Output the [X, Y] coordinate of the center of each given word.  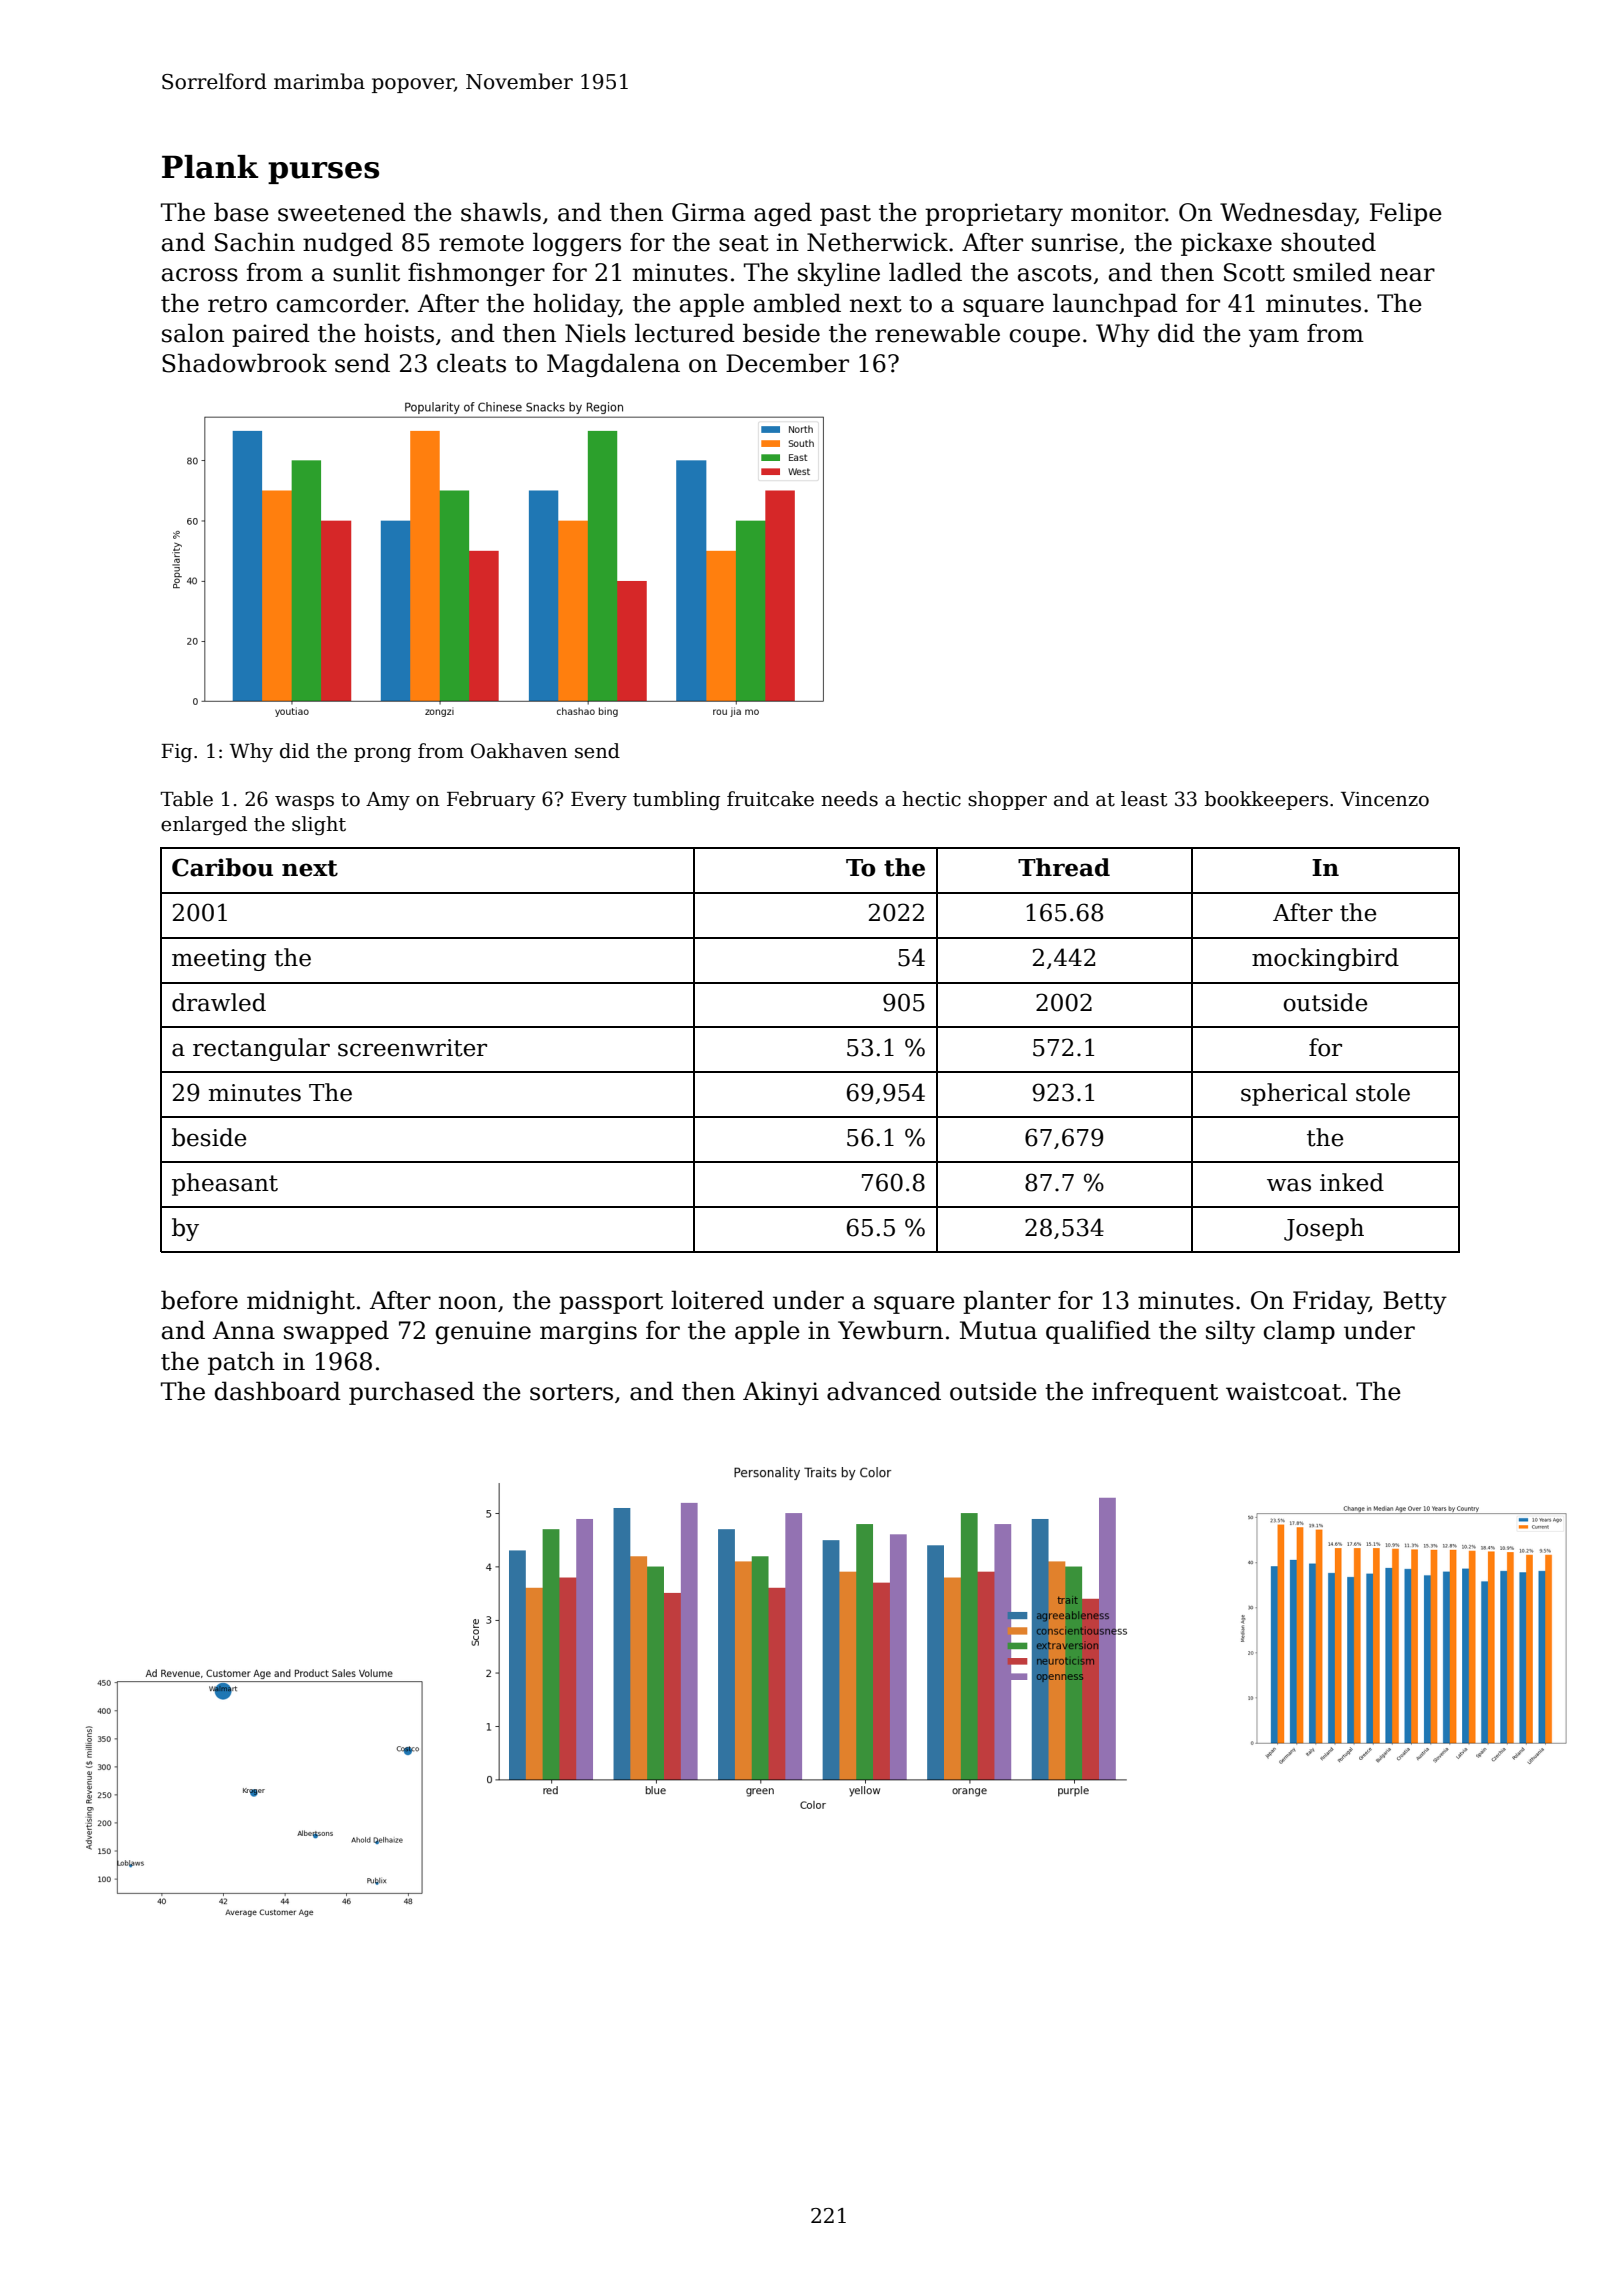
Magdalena [613, 365]
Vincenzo [1385, 799]
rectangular [261, 1049]
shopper [1007, 800]
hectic [931, 799]
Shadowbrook [244, 363]
